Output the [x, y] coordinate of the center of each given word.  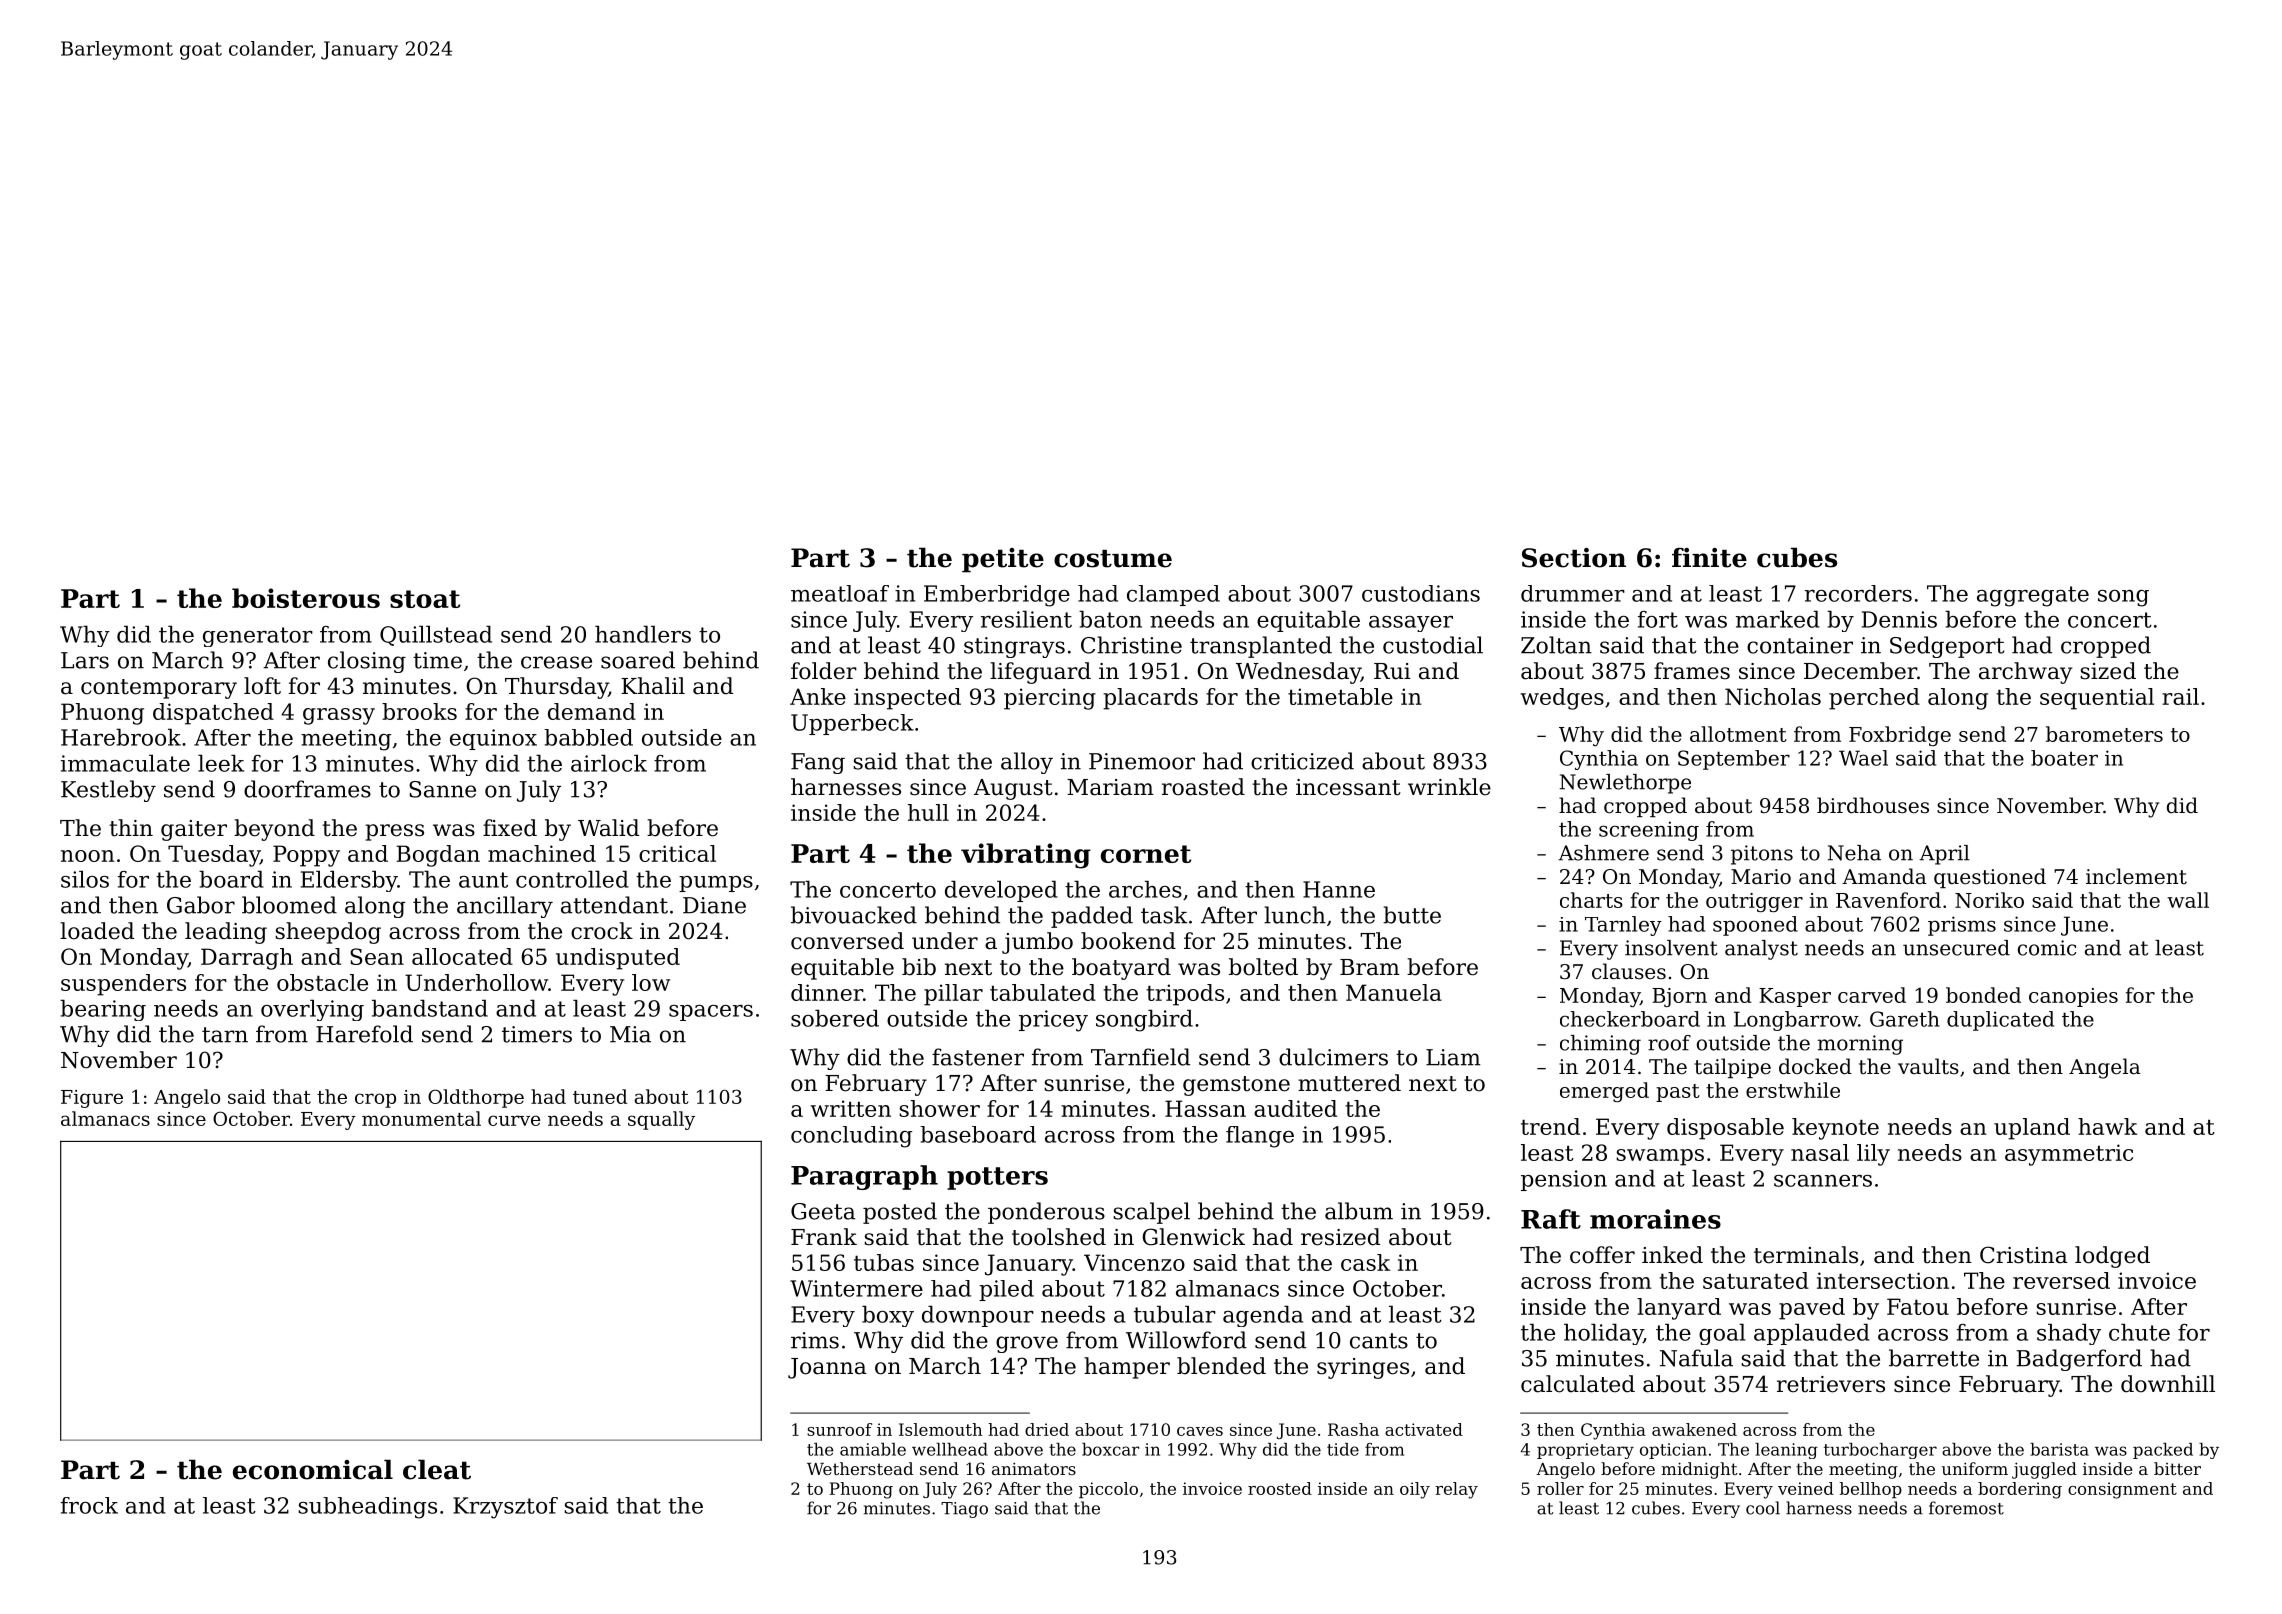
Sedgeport [1947, 647]
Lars [85, 660]
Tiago [964, 1510]
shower [939, 1108]
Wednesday [1298, 673]
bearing [103, 1010]
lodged [2112, 1257]
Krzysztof [505, 1508]
